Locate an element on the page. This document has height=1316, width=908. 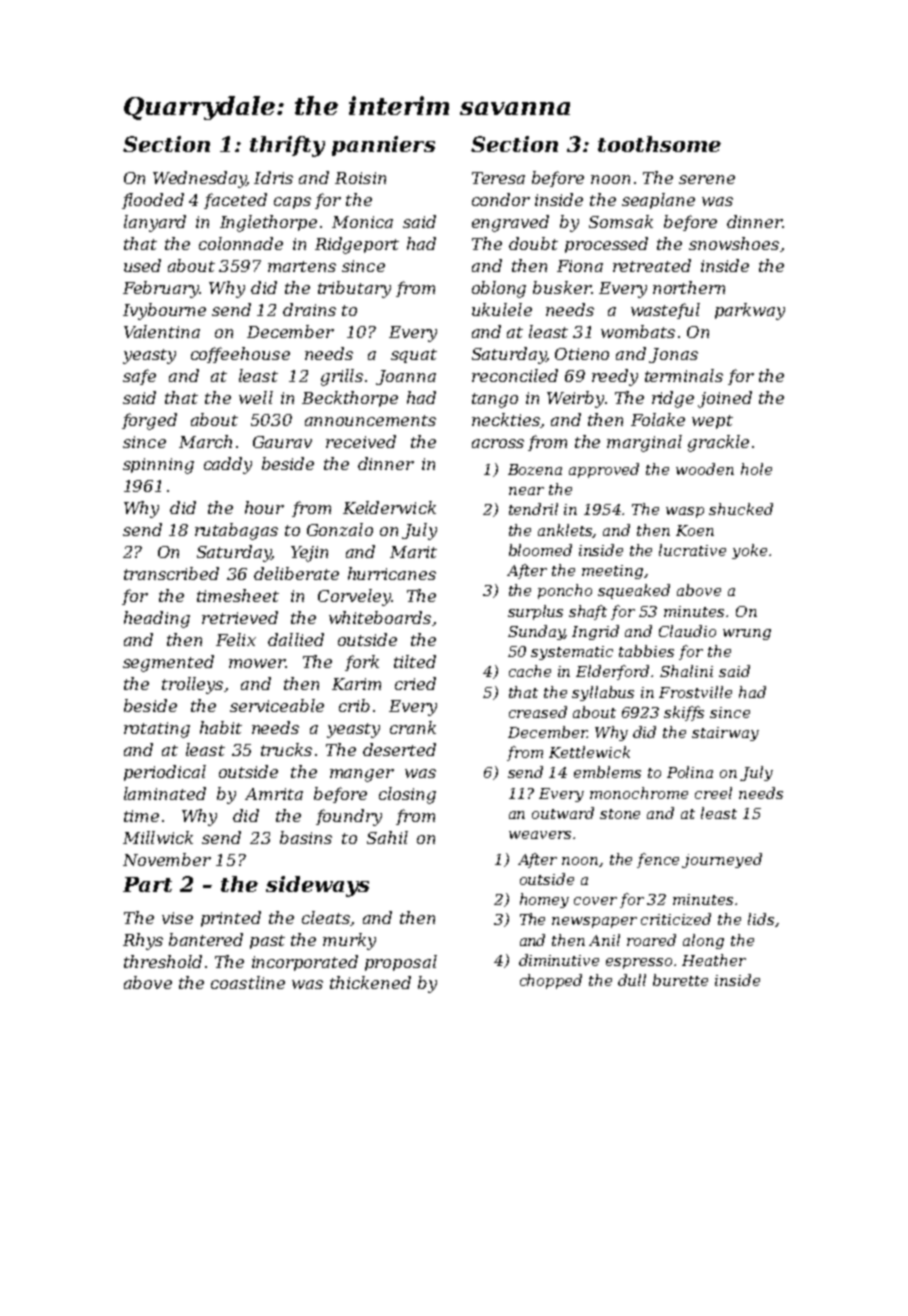
thrifty is located at coordinates (287, 146).
